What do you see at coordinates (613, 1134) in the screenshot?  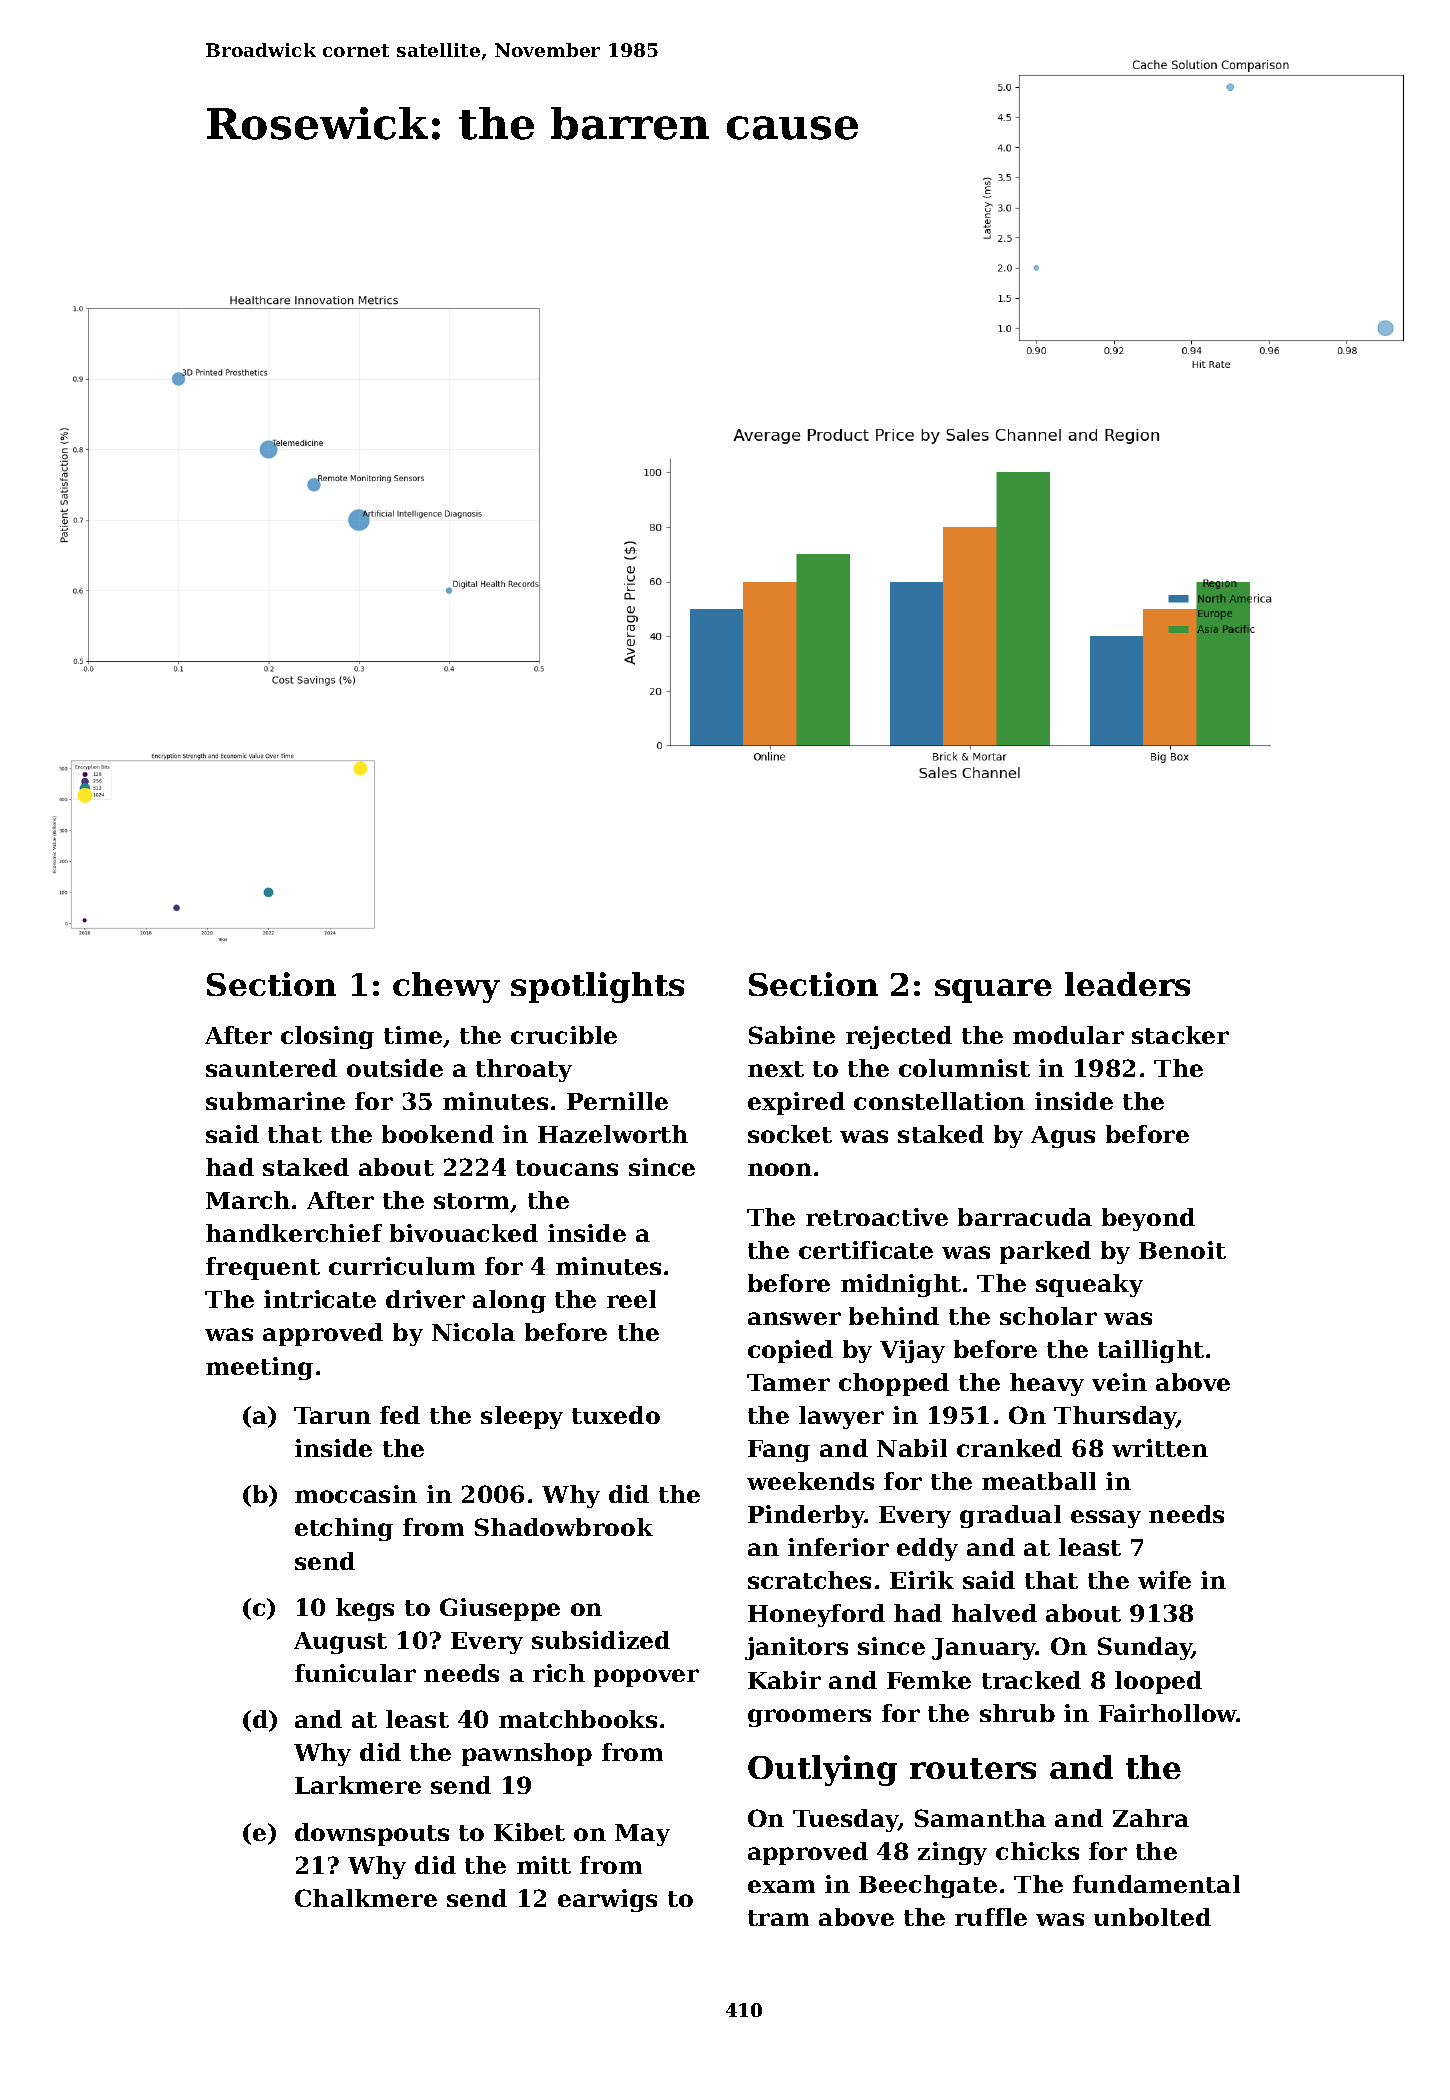 I see `Hazelworth` at bounding box center [613, 1134].
